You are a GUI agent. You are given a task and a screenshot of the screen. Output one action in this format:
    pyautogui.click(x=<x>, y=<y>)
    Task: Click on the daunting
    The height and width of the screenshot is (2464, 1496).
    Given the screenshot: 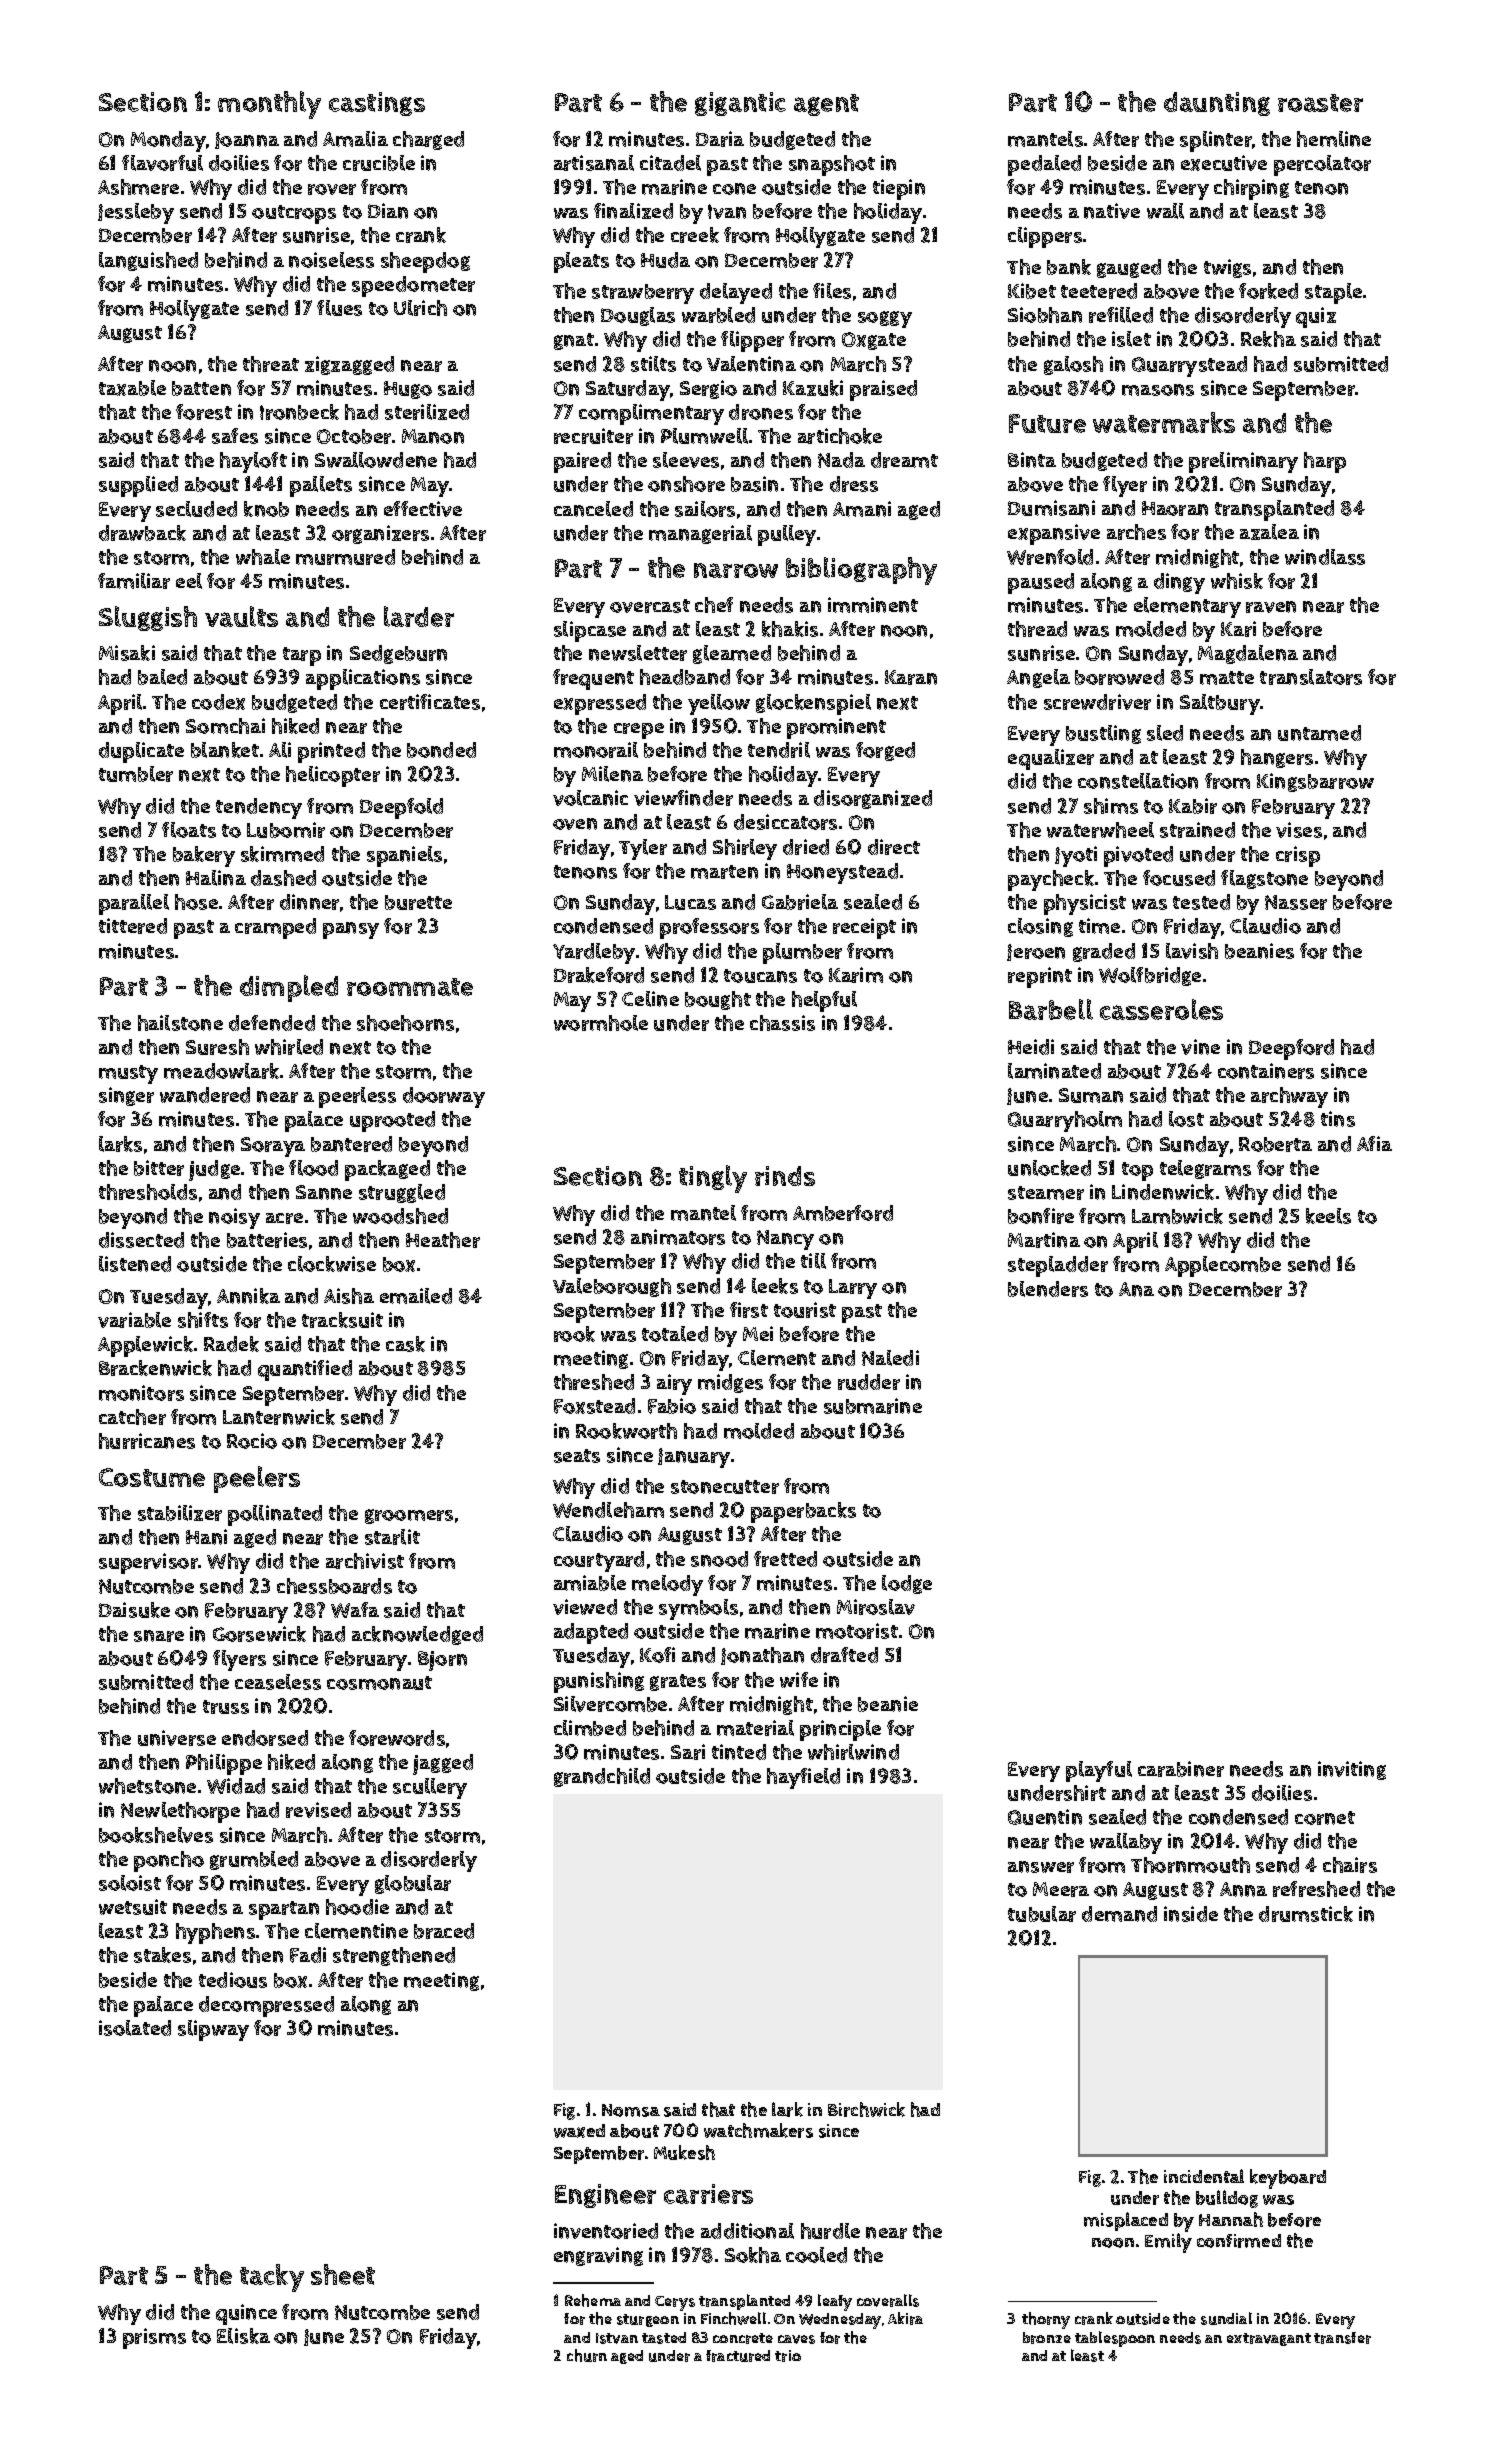 What is the action you would take?
    pyautogui.click(x=1217, y=104)
